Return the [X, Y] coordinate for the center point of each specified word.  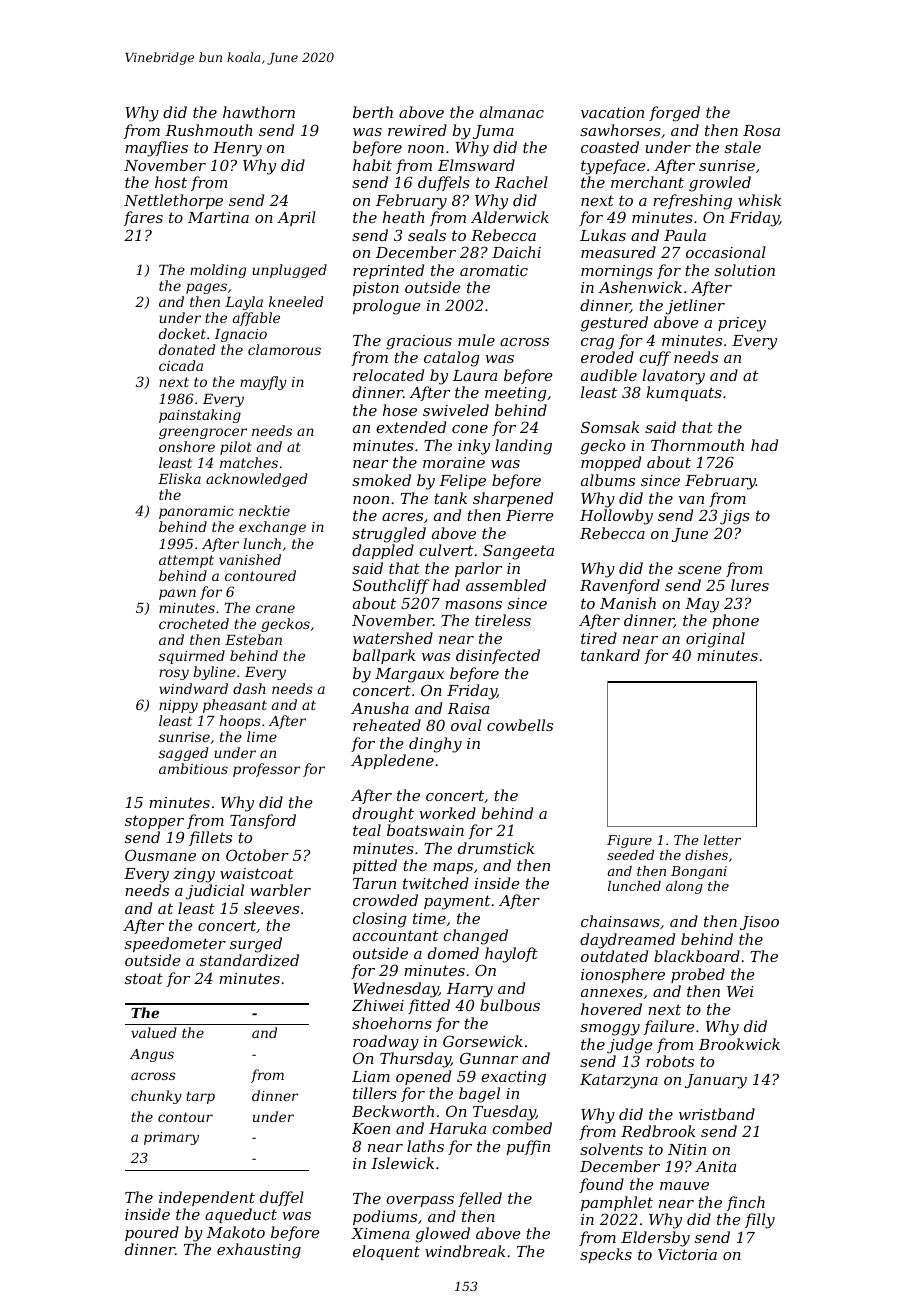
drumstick [496, 848]
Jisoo [759, 923]
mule [476, 340]
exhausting [259, 1251]
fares [143, 218]
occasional [726, 252]
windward [193, 688]
